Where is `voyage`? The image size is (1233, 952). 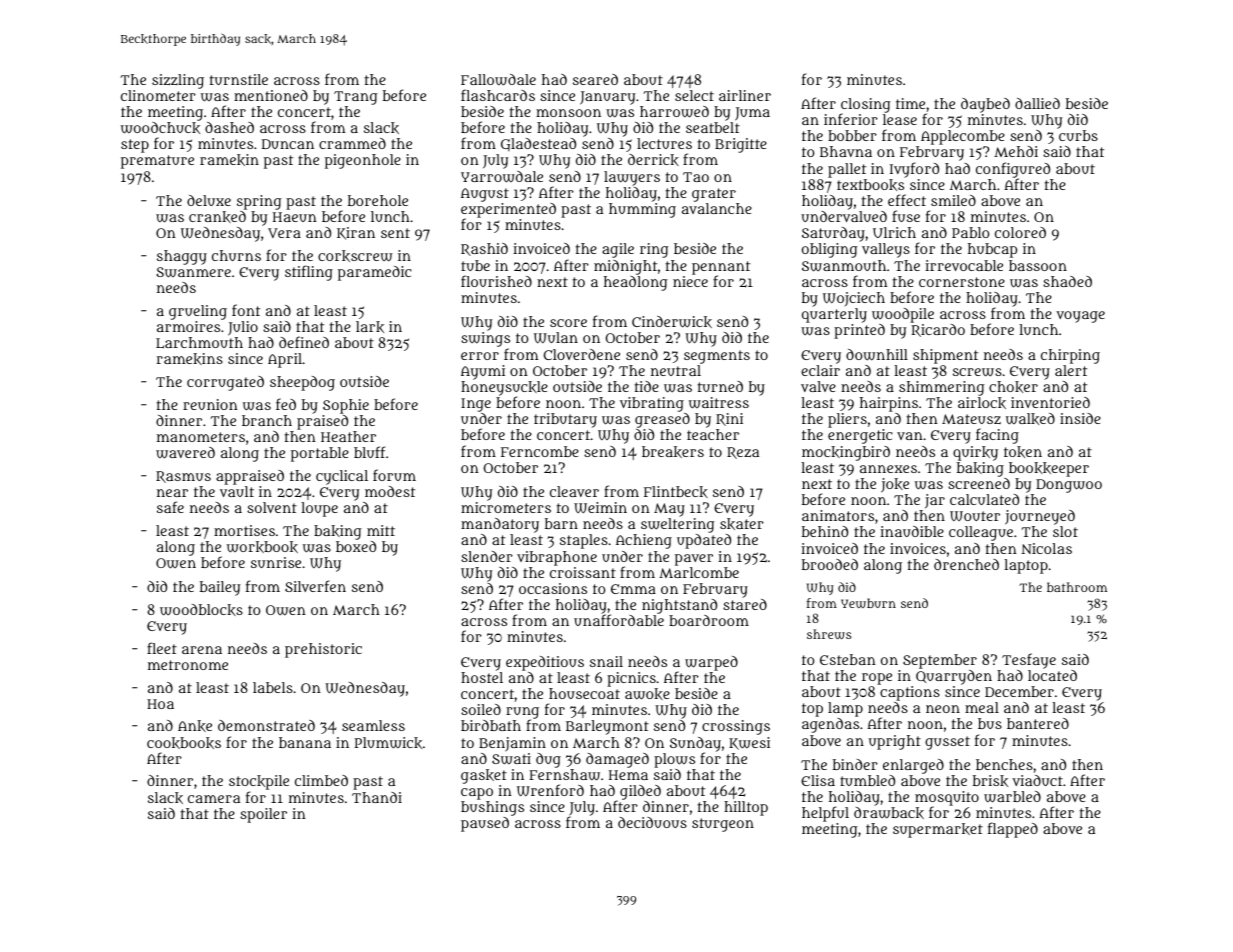 voyage is located at coordinates (1080, 317).
